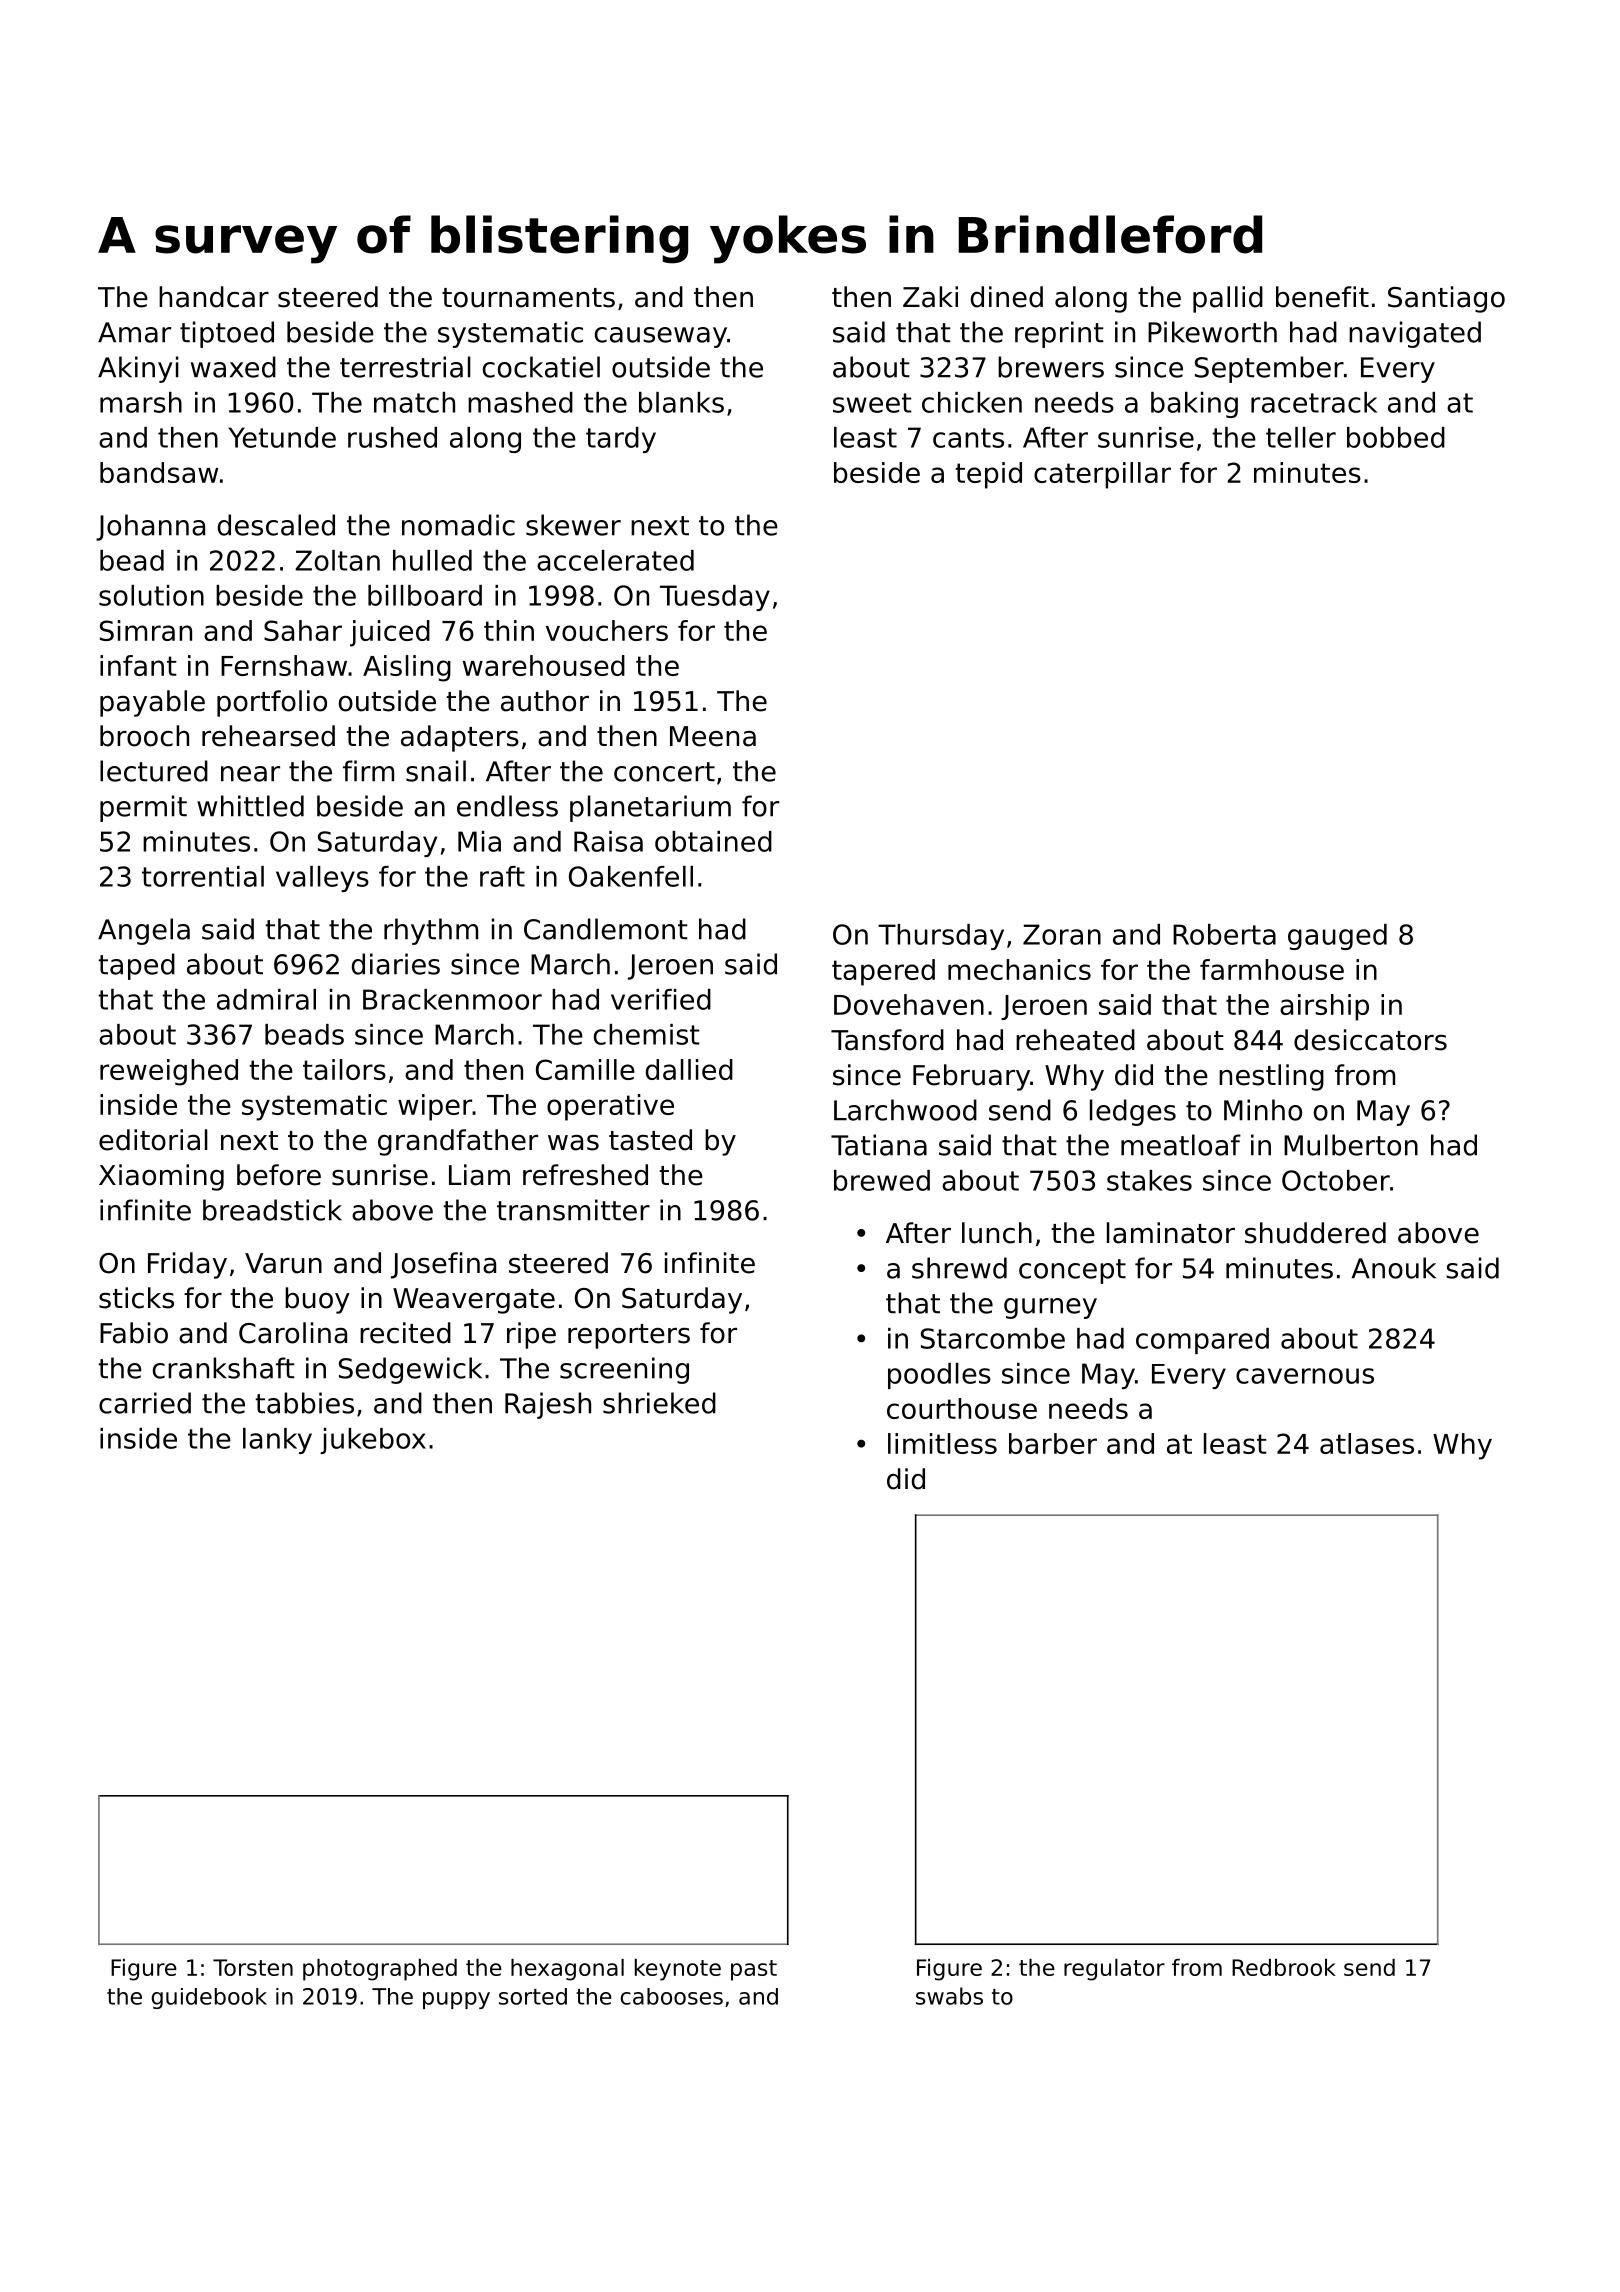 The width and height of the screenshot is (1620, 2292). I want to click on teller, so click(1301, 437).
